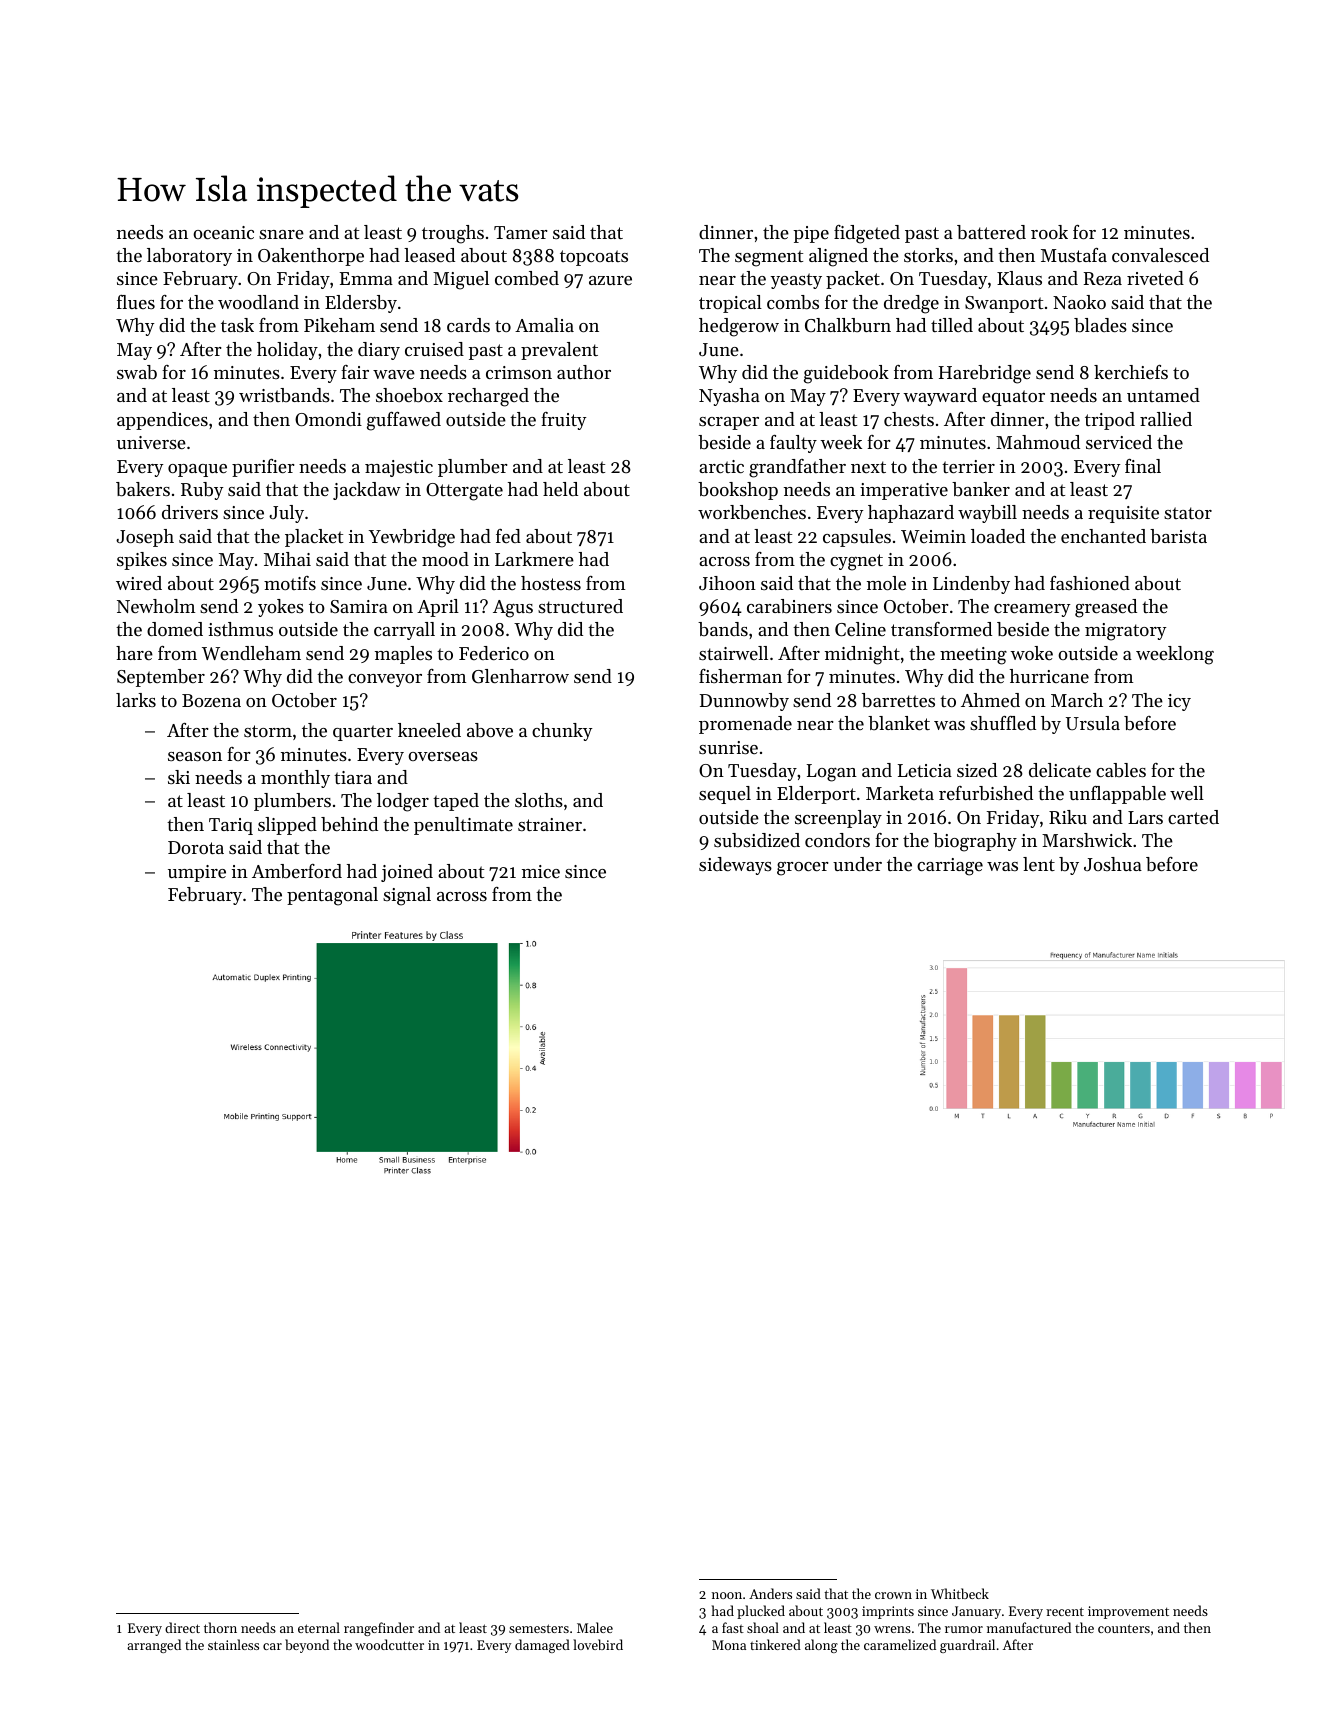  What do you see at coordinates (562, 732) in the screenshot?
I see `chunky` at bounding box center [562, 732].
